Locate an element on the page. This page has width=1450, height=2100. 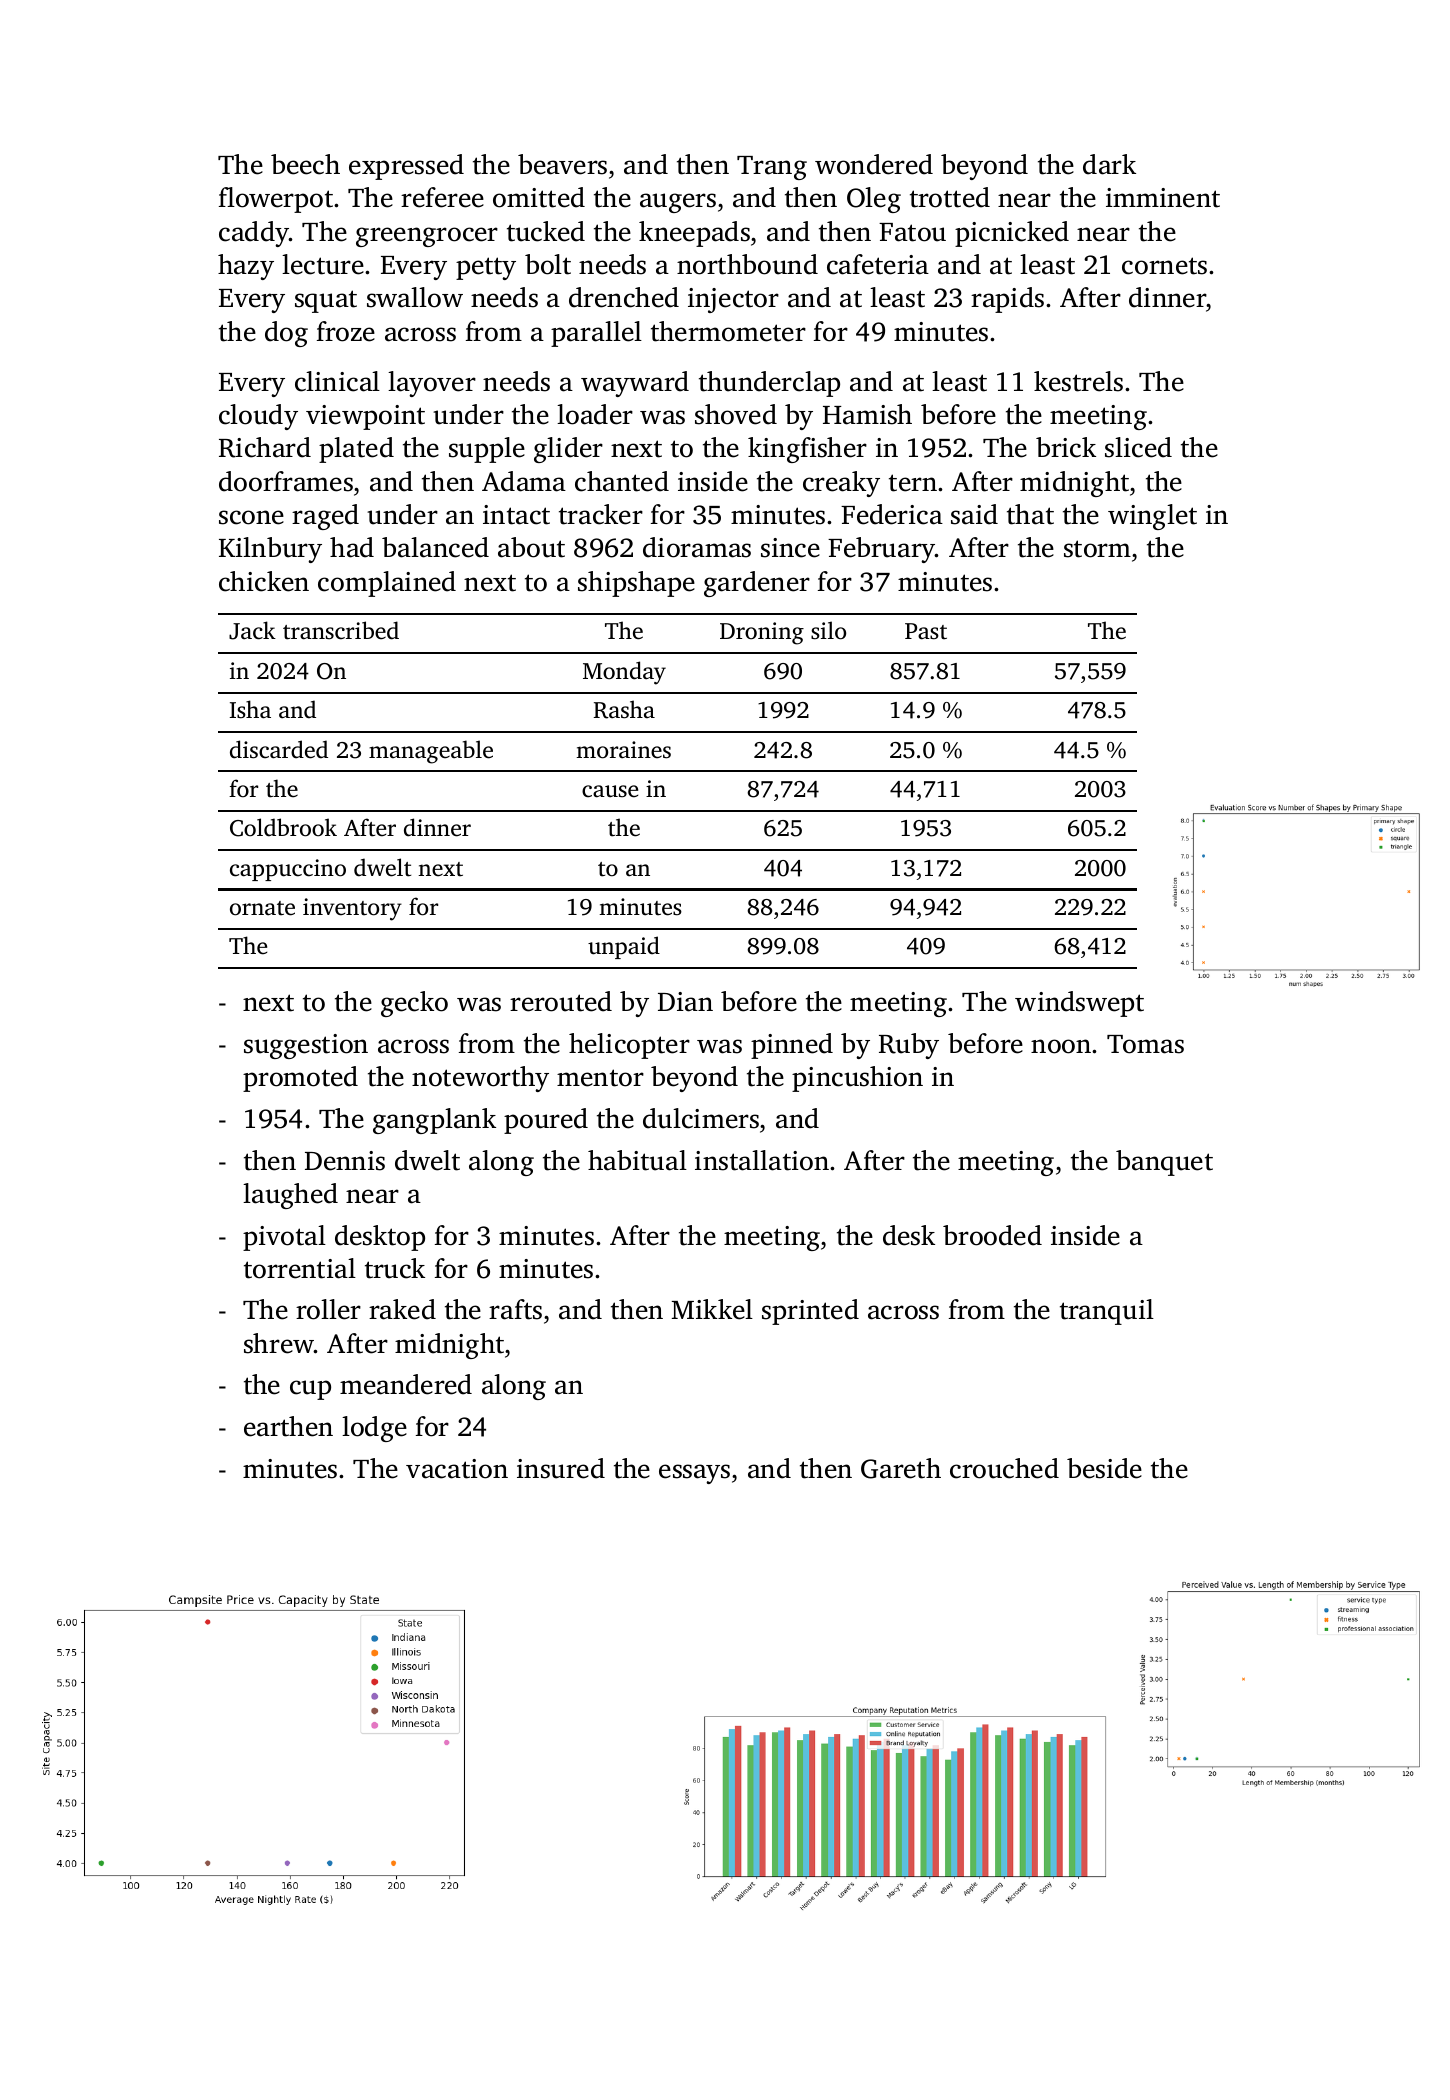
windswept is located at coordinates (1079, 1004).
